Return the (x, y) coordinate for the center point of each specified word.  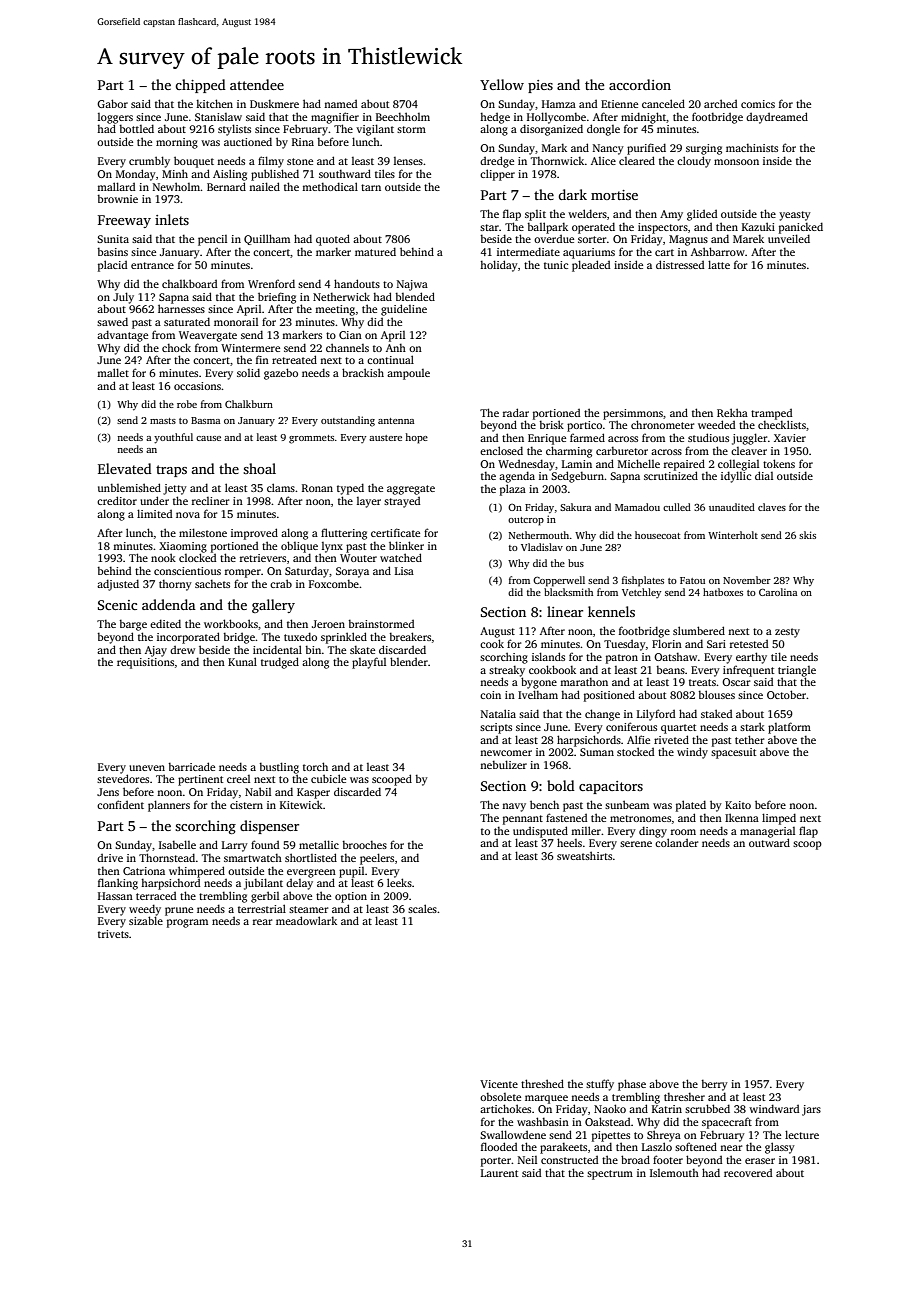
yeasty (795, 216)
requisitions (145, 663)
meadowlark (306, 920)
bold (561, 785)
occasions (197, 386)
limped (779, 819)
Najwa (412, 285)
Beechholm (403, 116)
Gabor (112, 103)
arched (720, 103)
